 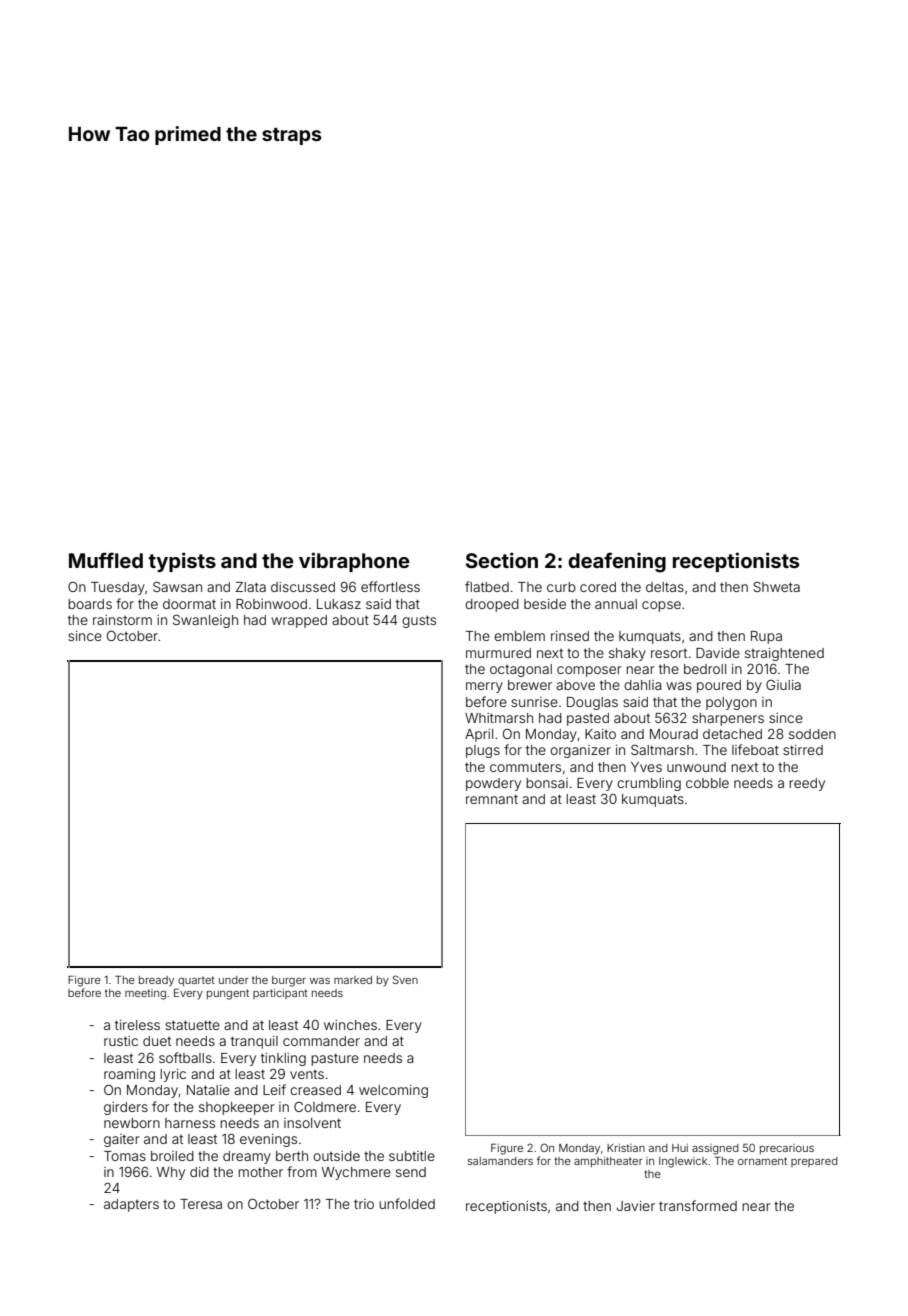 I want to click on rainstorm, so click(x=122, y=620).
